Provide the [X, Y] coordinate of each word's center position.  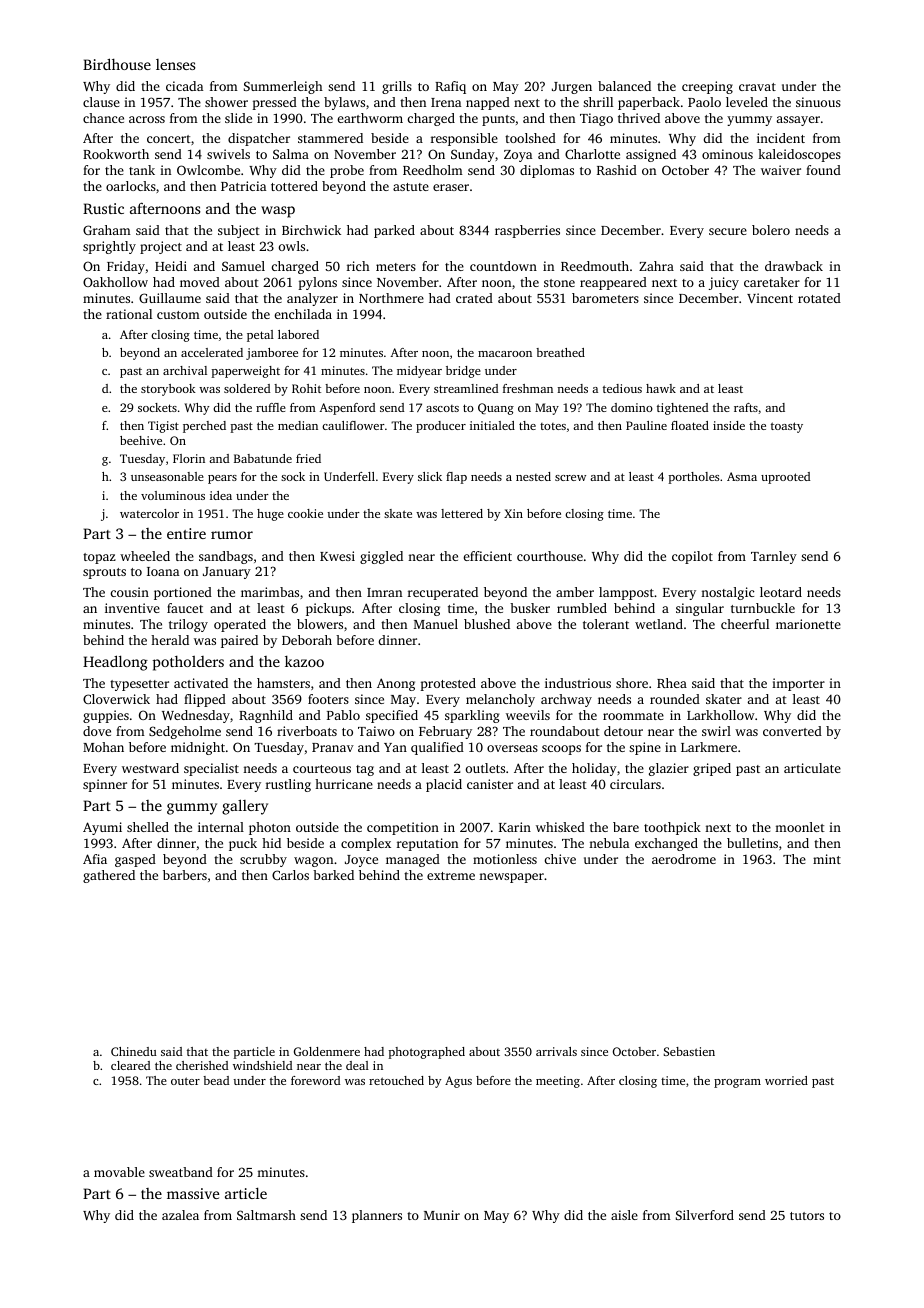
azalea [180, 1215]
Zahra [656, 266]
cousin [130, 592]
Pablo [343, 715]
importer [798, 684]
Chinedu [134, 1051]
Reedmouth [595, 266]
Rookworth [116, 154]
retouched [396, 1080]
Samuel [243, 266]
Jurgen [572, 88]
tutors [807, 1216]
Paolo [704, 102]
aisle [624, 1215]
